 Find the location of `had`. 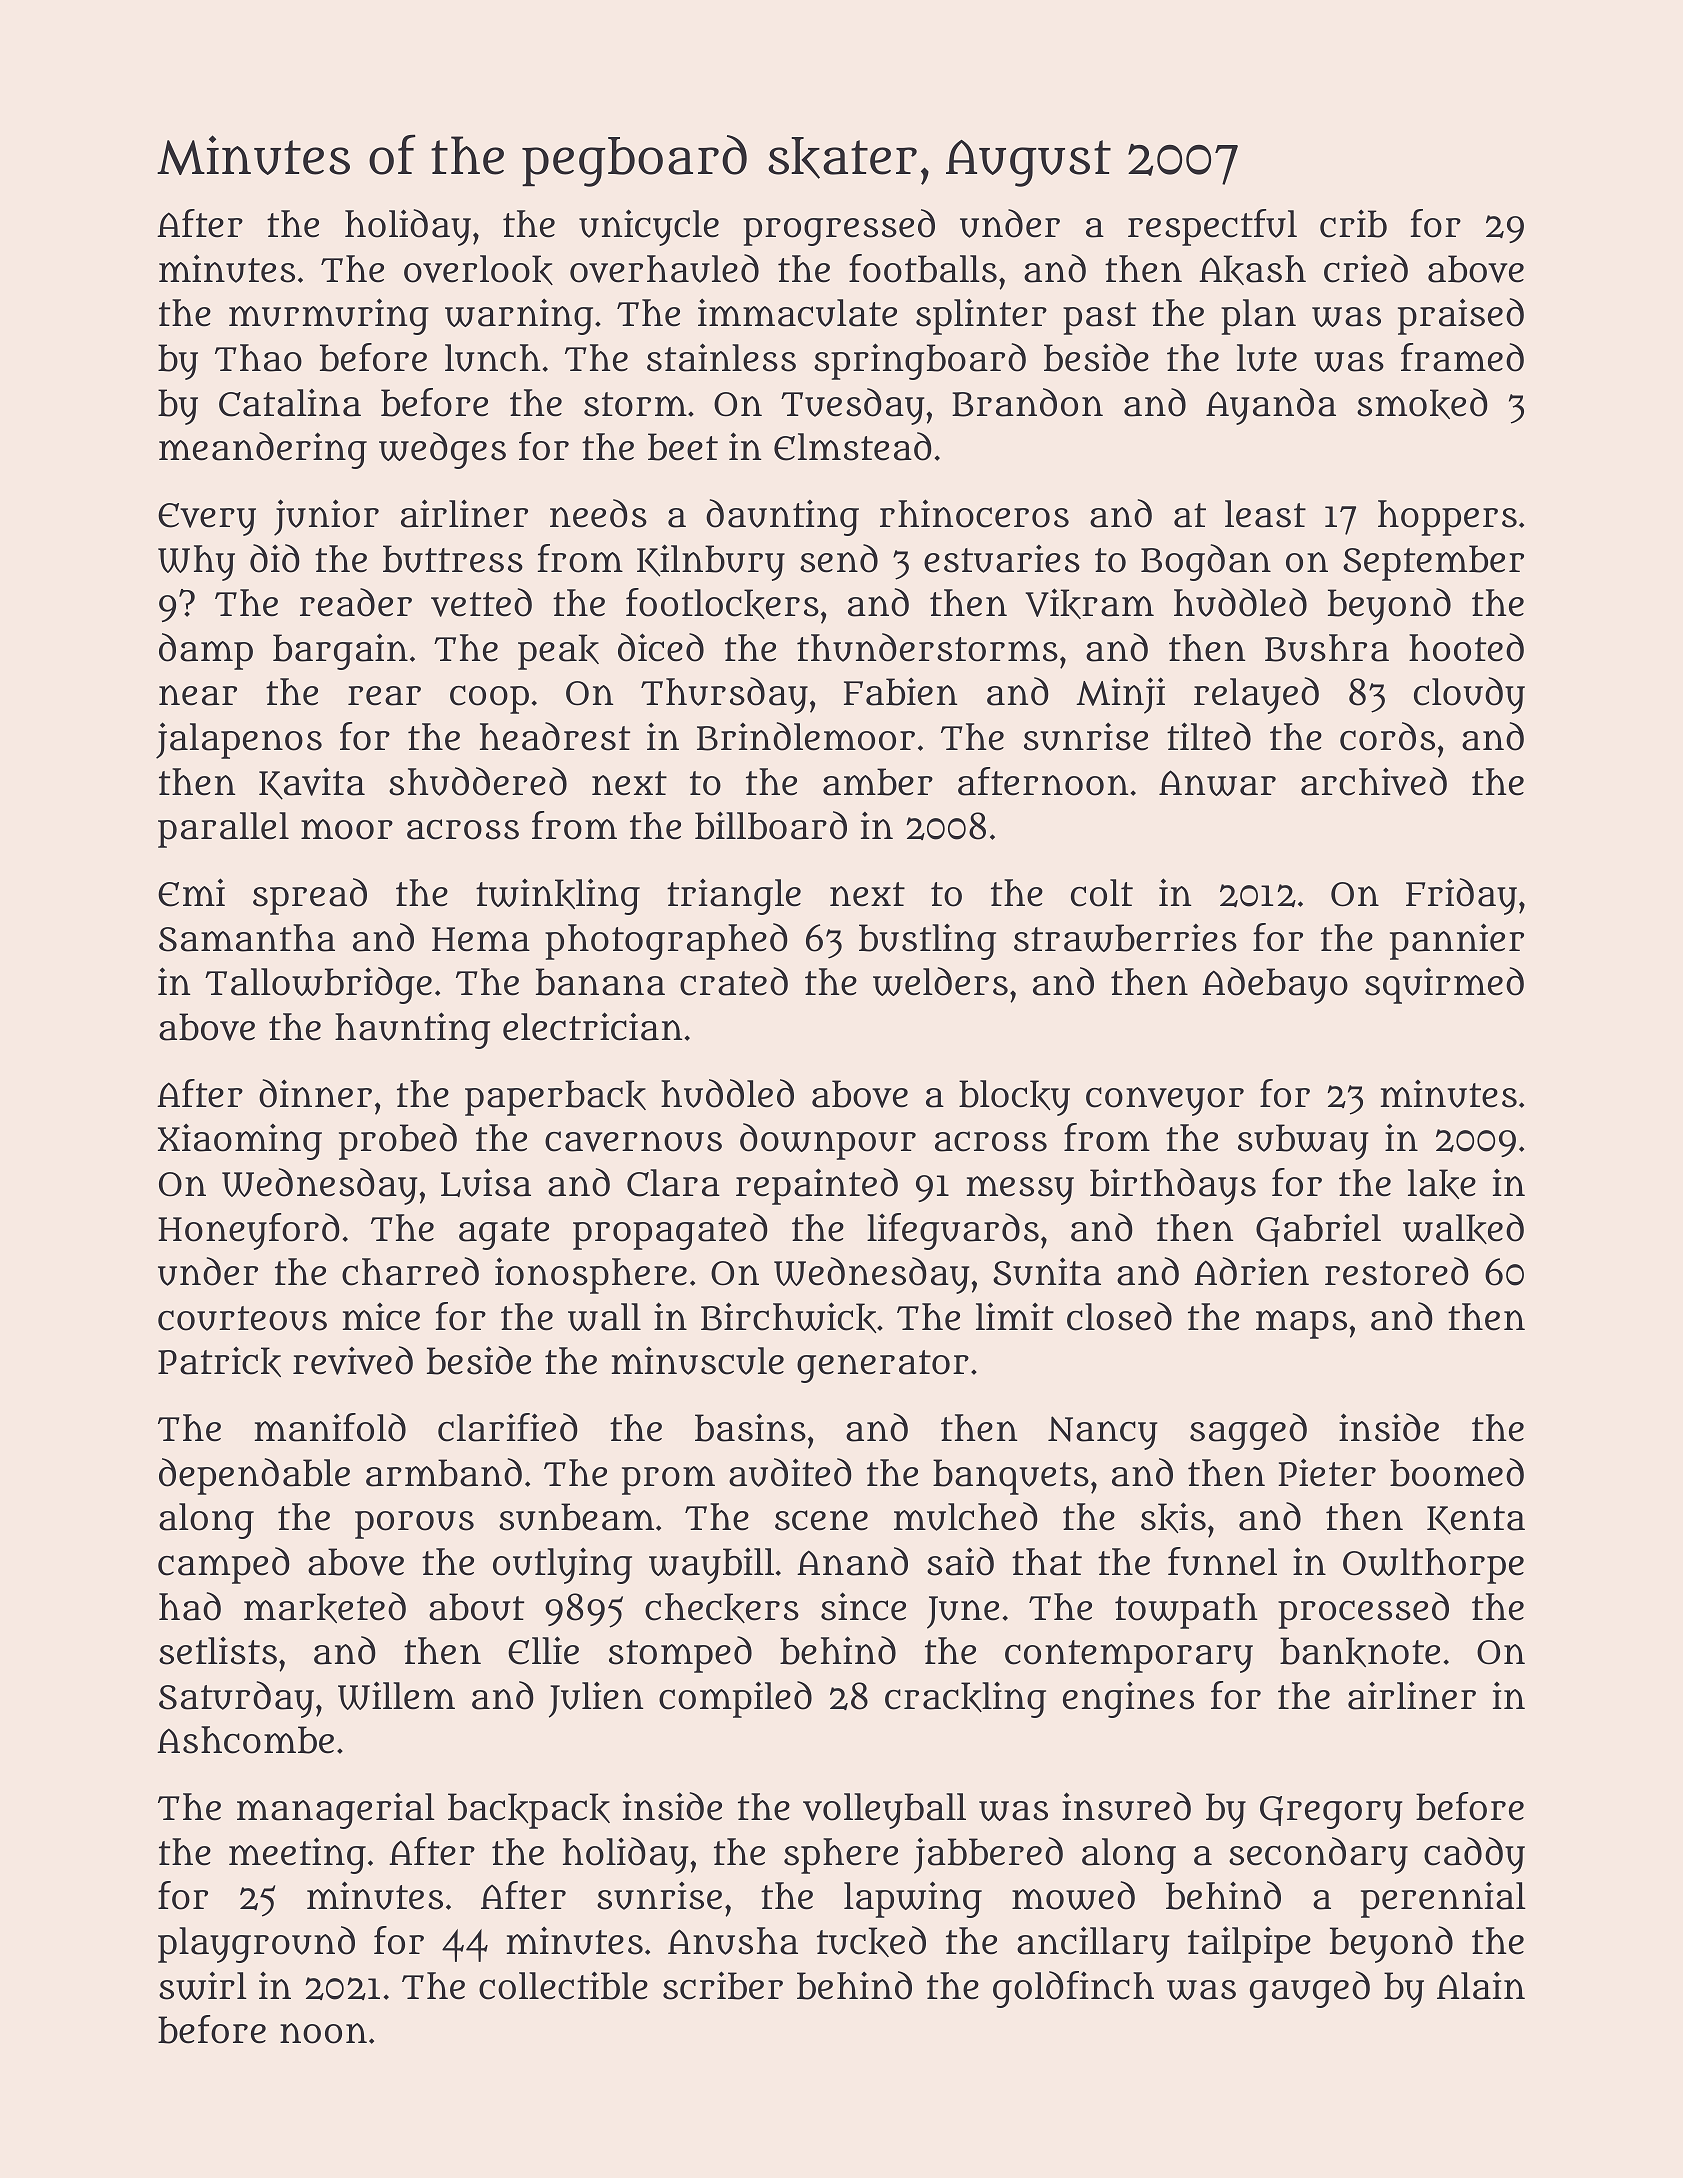

had is located at coordinates (190, 1606).
